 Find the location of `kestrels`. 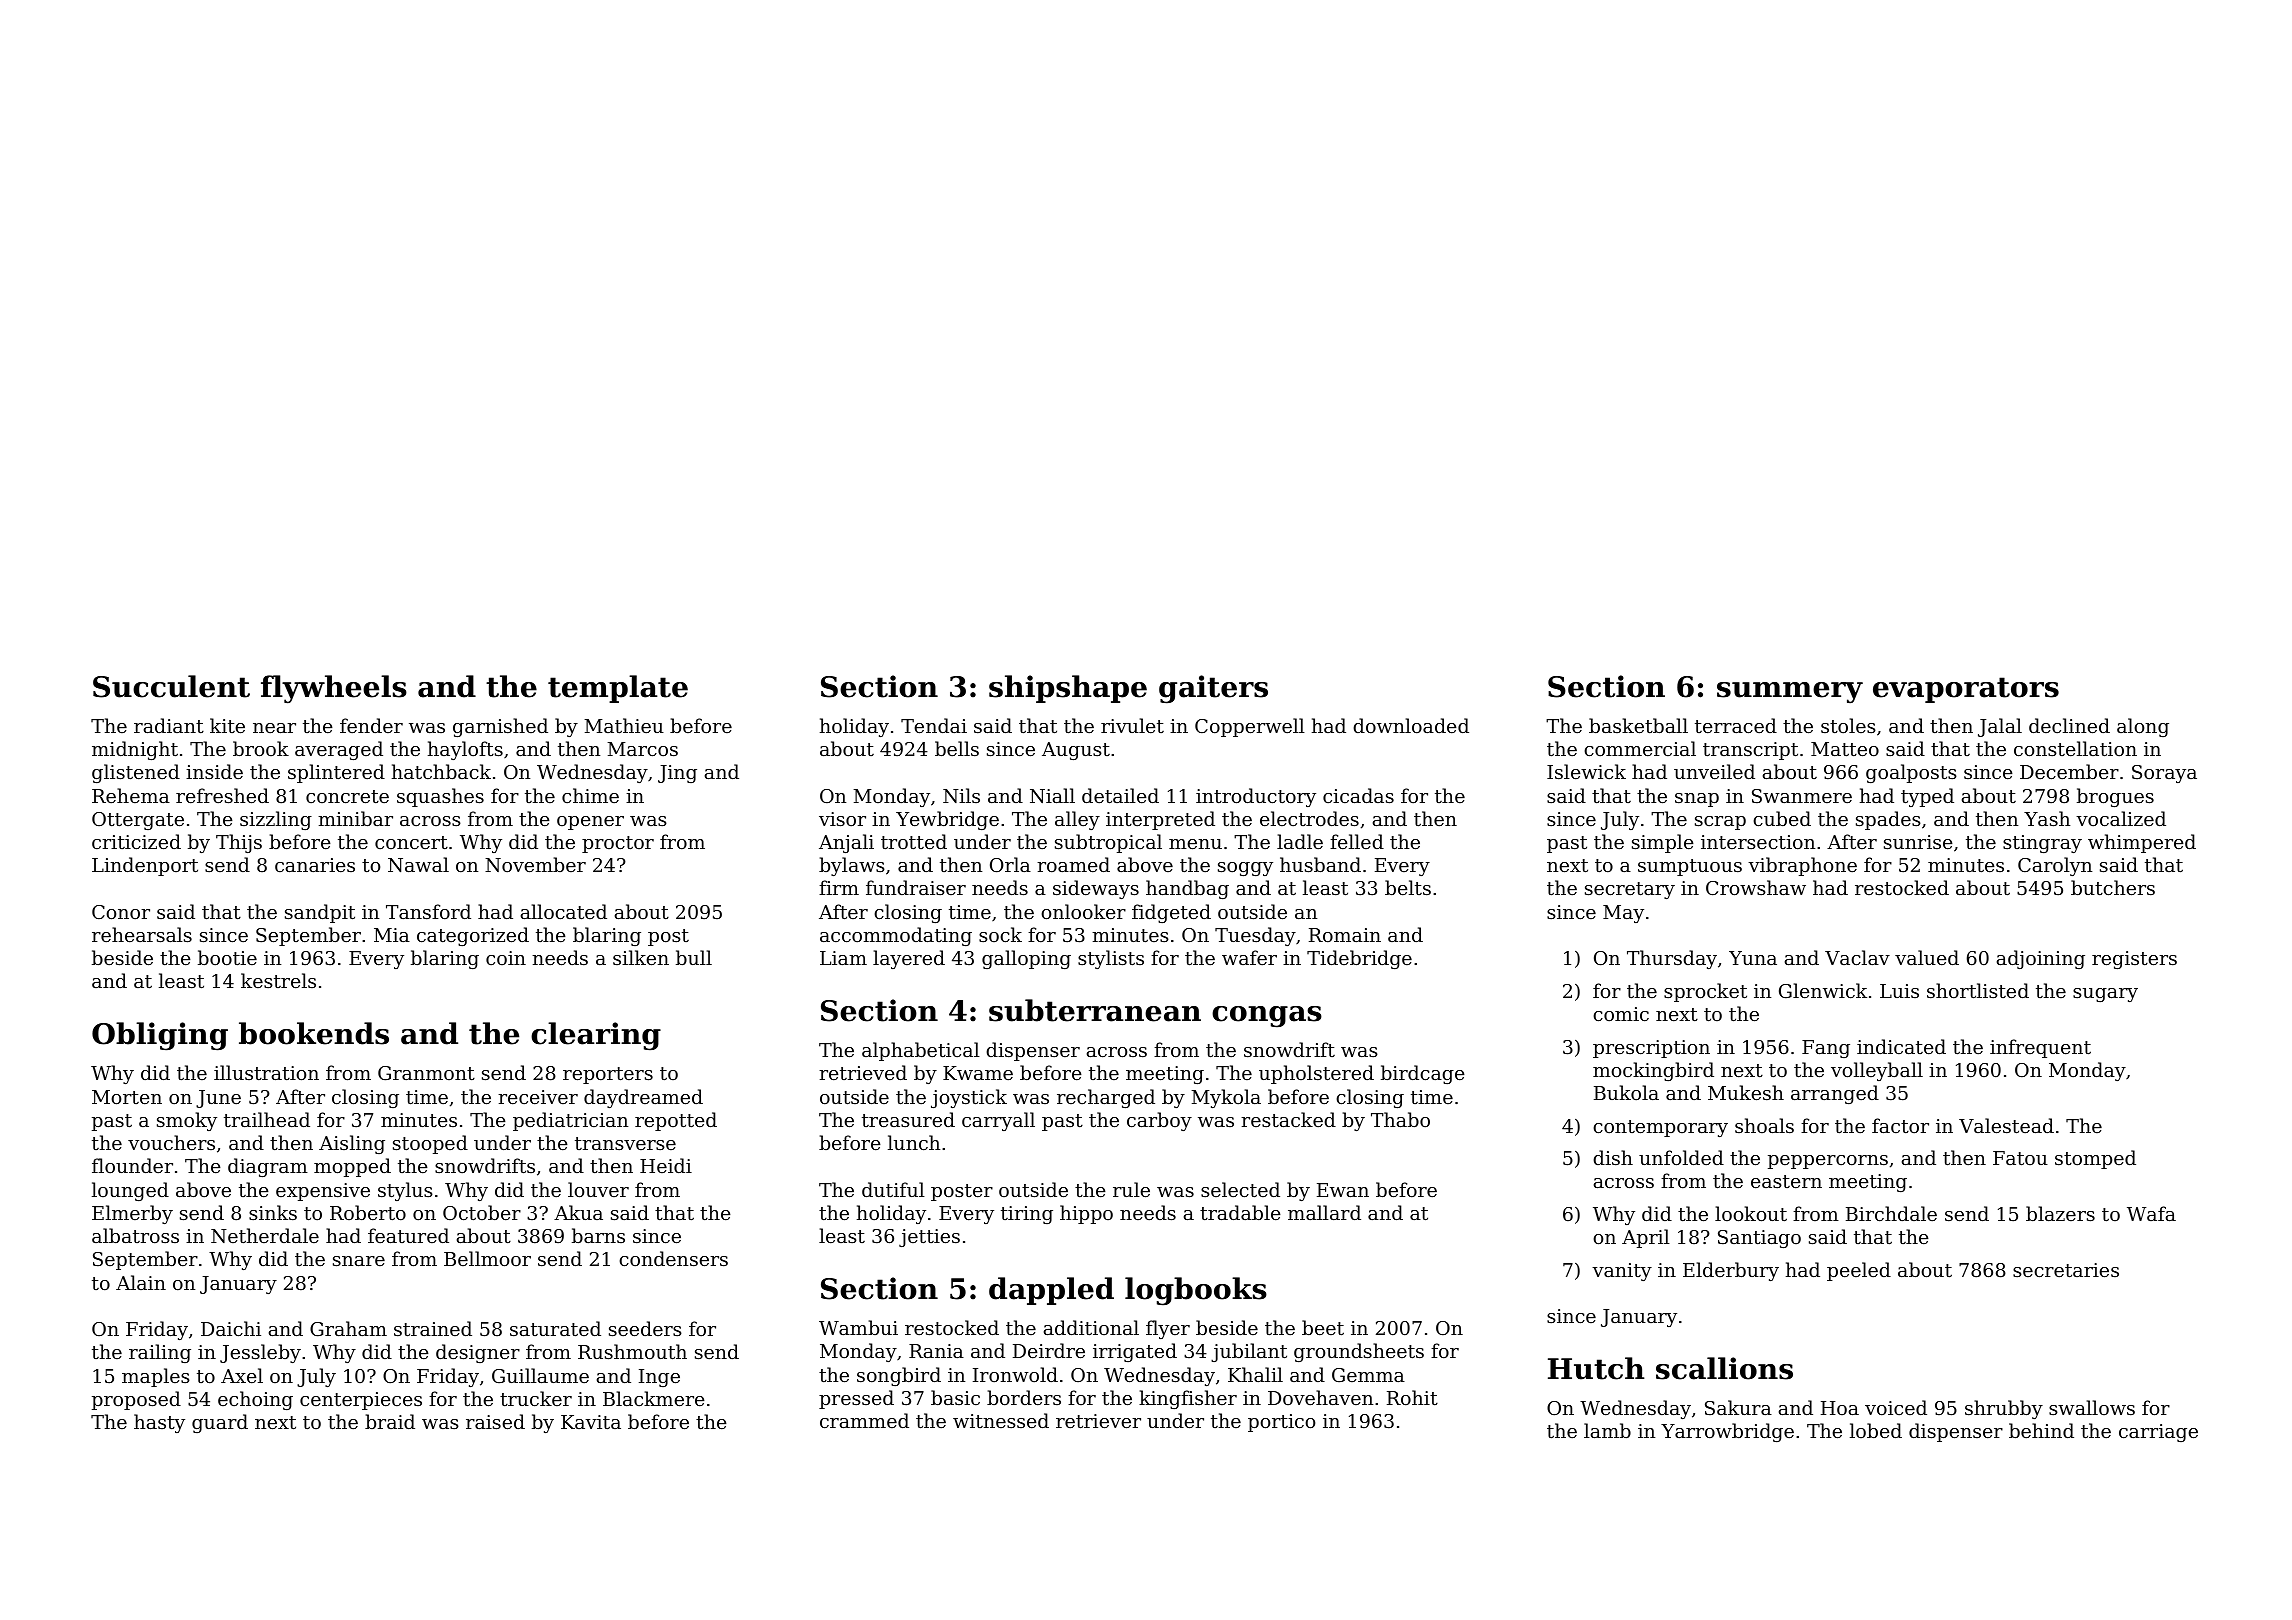

kestrels is located at coordinates (278, 980).
